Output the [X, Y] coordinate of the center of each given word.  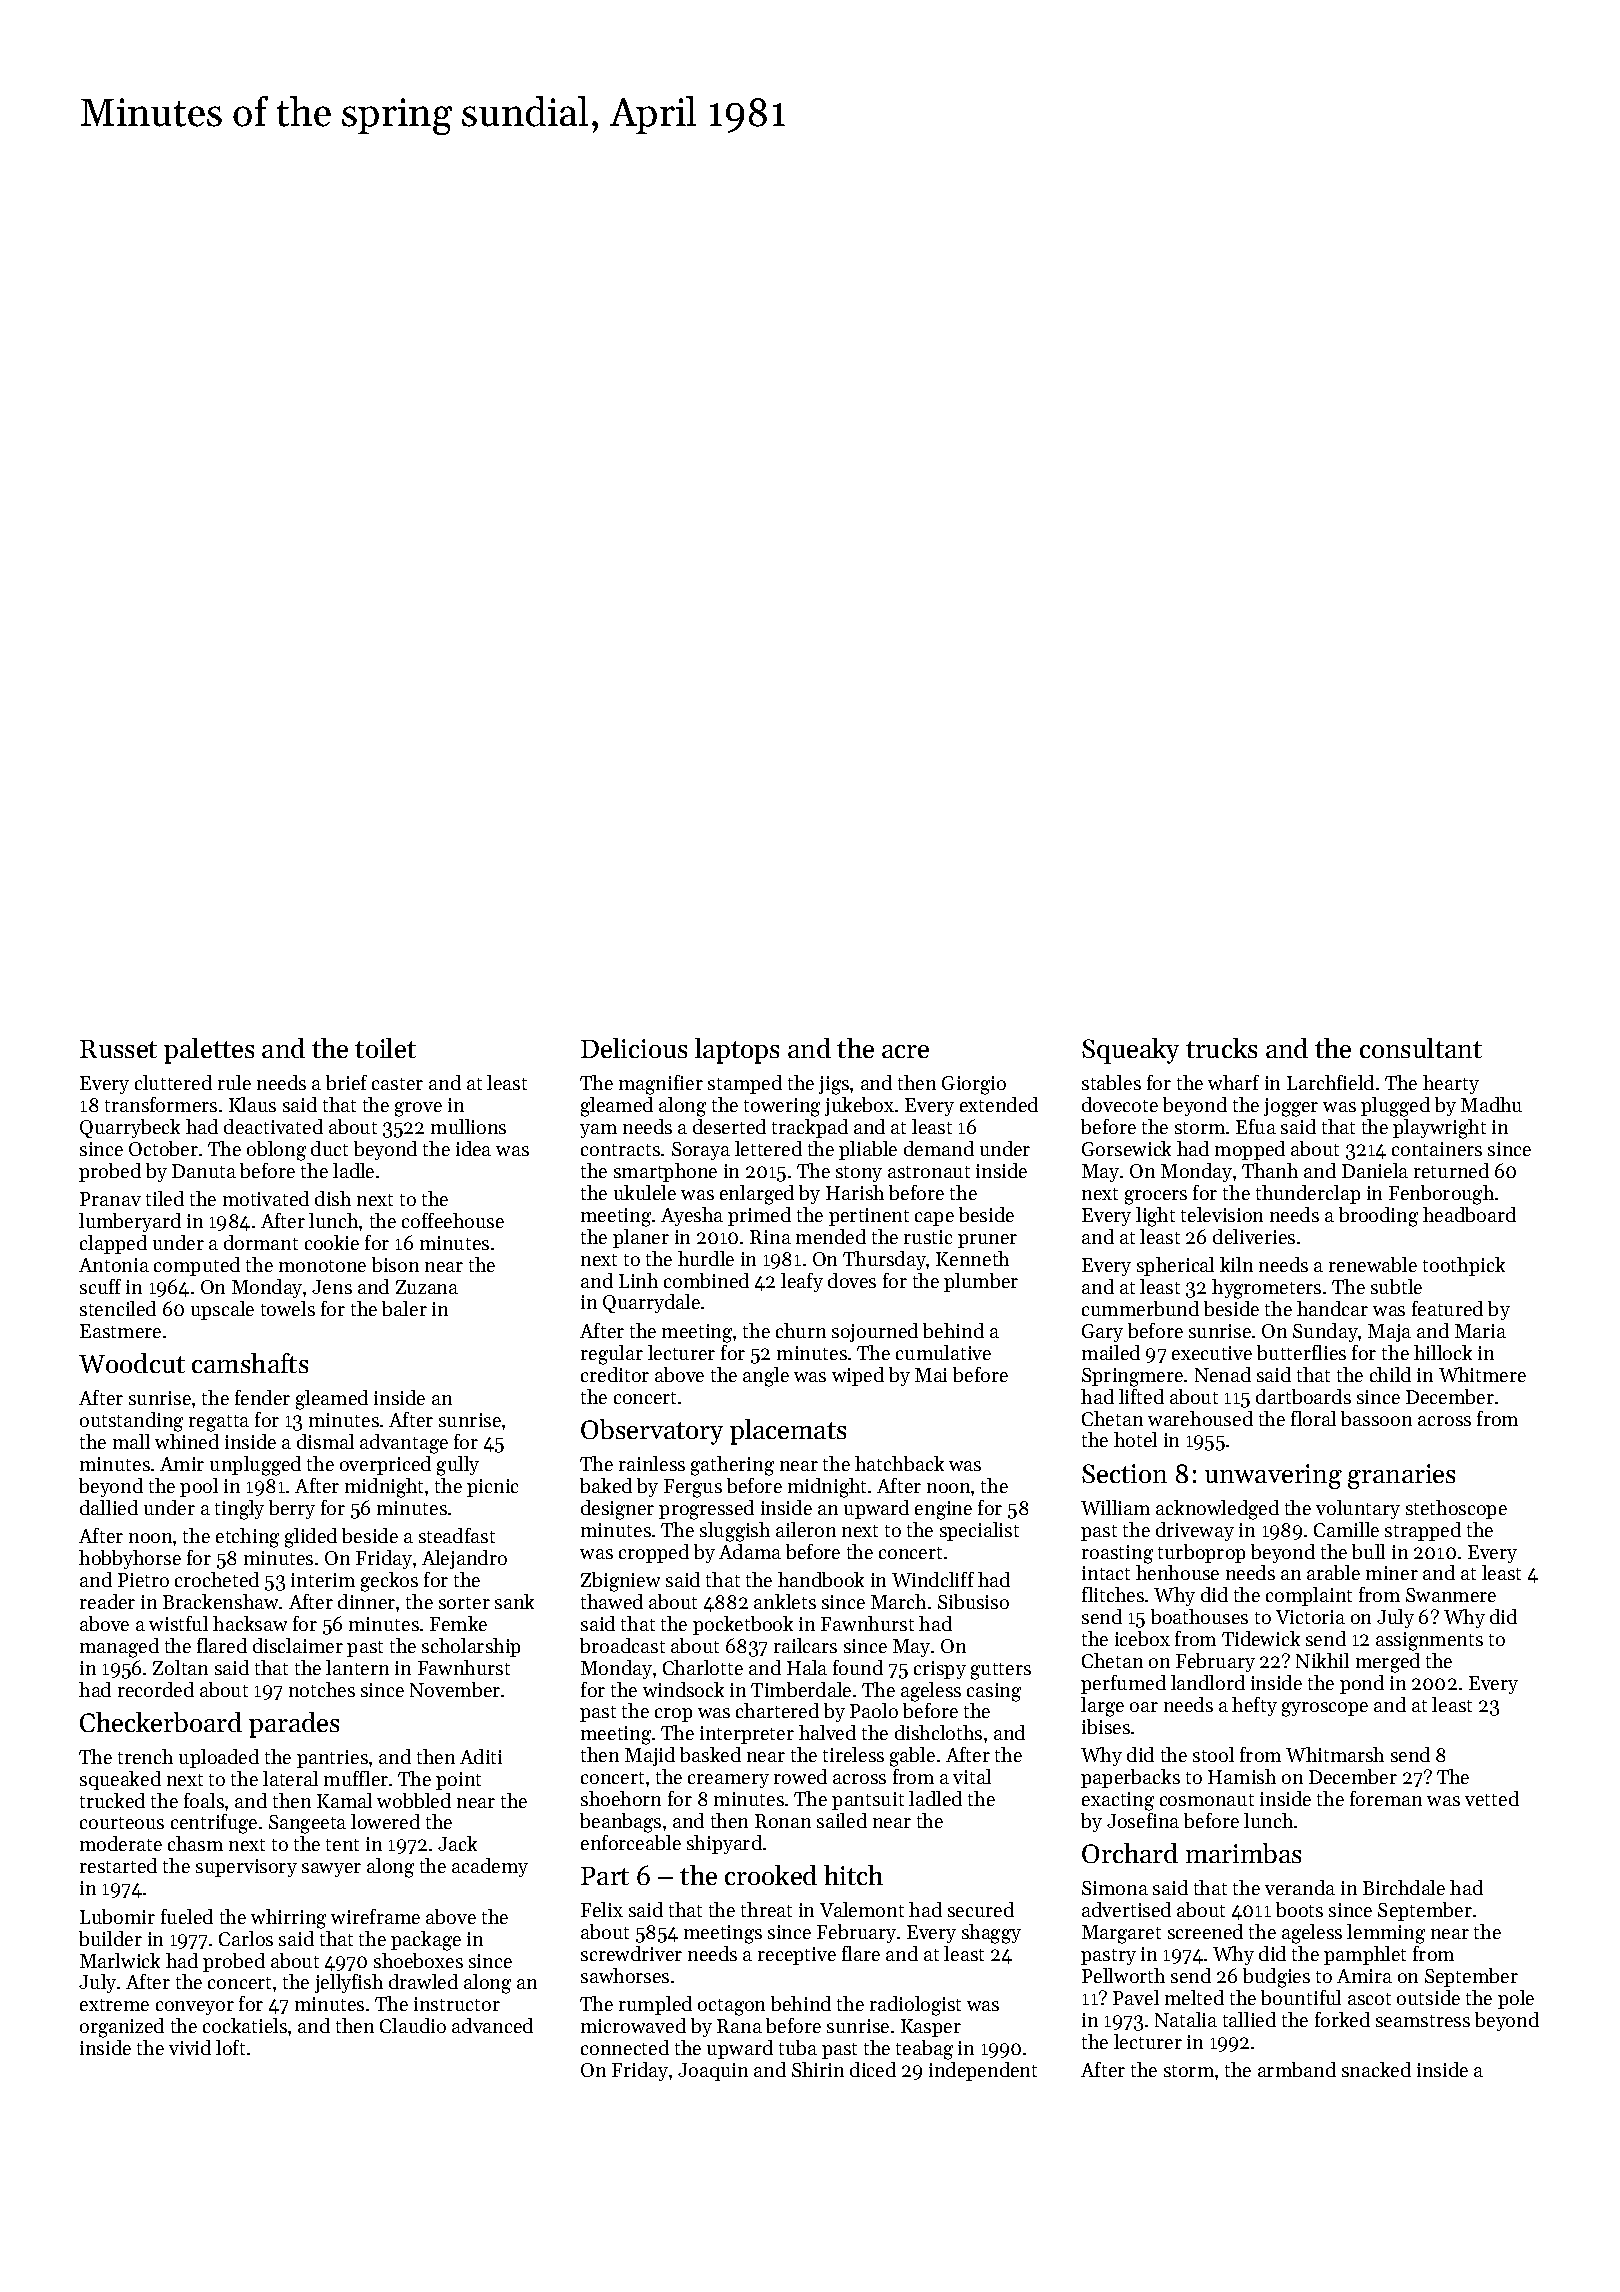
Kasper [931, 2028]
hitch [853, 1875]
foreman [1386, 1798]
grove [418, 1109]
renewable [1373, 1264]
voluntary [1358, 1509]
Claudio [413, 2025]
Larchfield [1330, 1082]
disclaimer [298, 1645]
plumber [981, 1282]
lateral [290, 1778]
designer [617, 1510]
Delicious [634, 1048]
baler [404, 1308]
